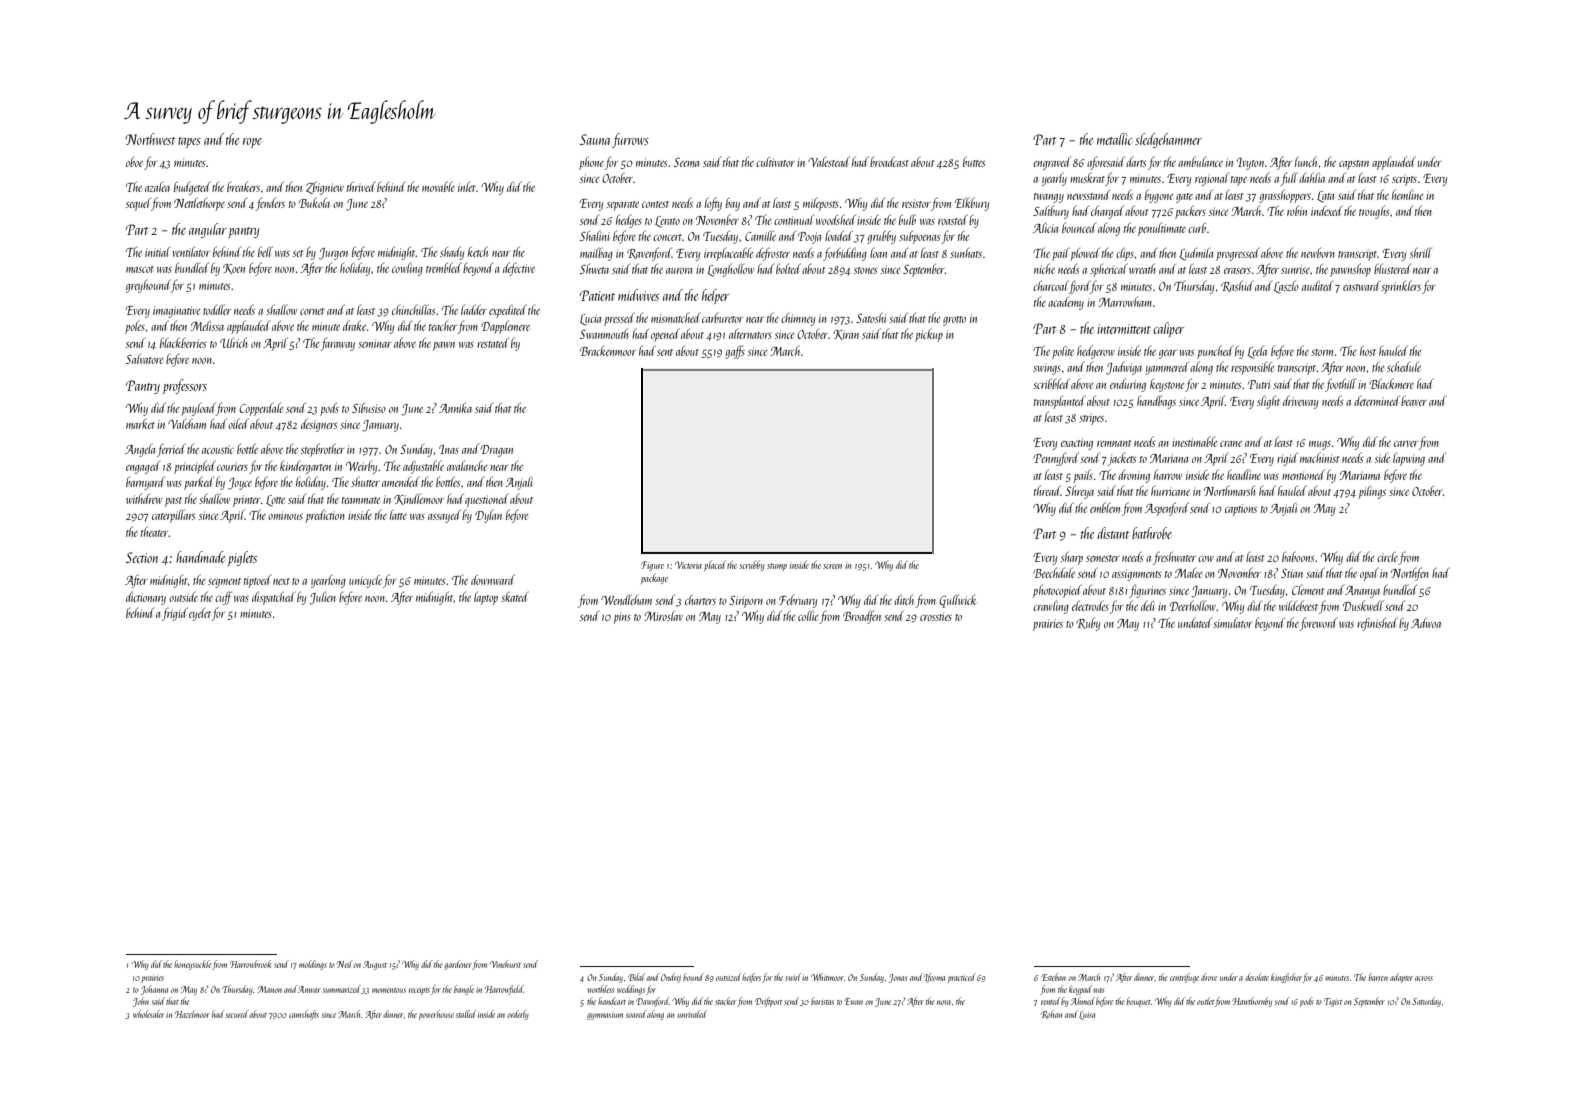 The image size is (1575, 1113). What do you see at coordinates (234, 269) in the screenshot?
I see `Koen` at bounding box center [234, 269].
